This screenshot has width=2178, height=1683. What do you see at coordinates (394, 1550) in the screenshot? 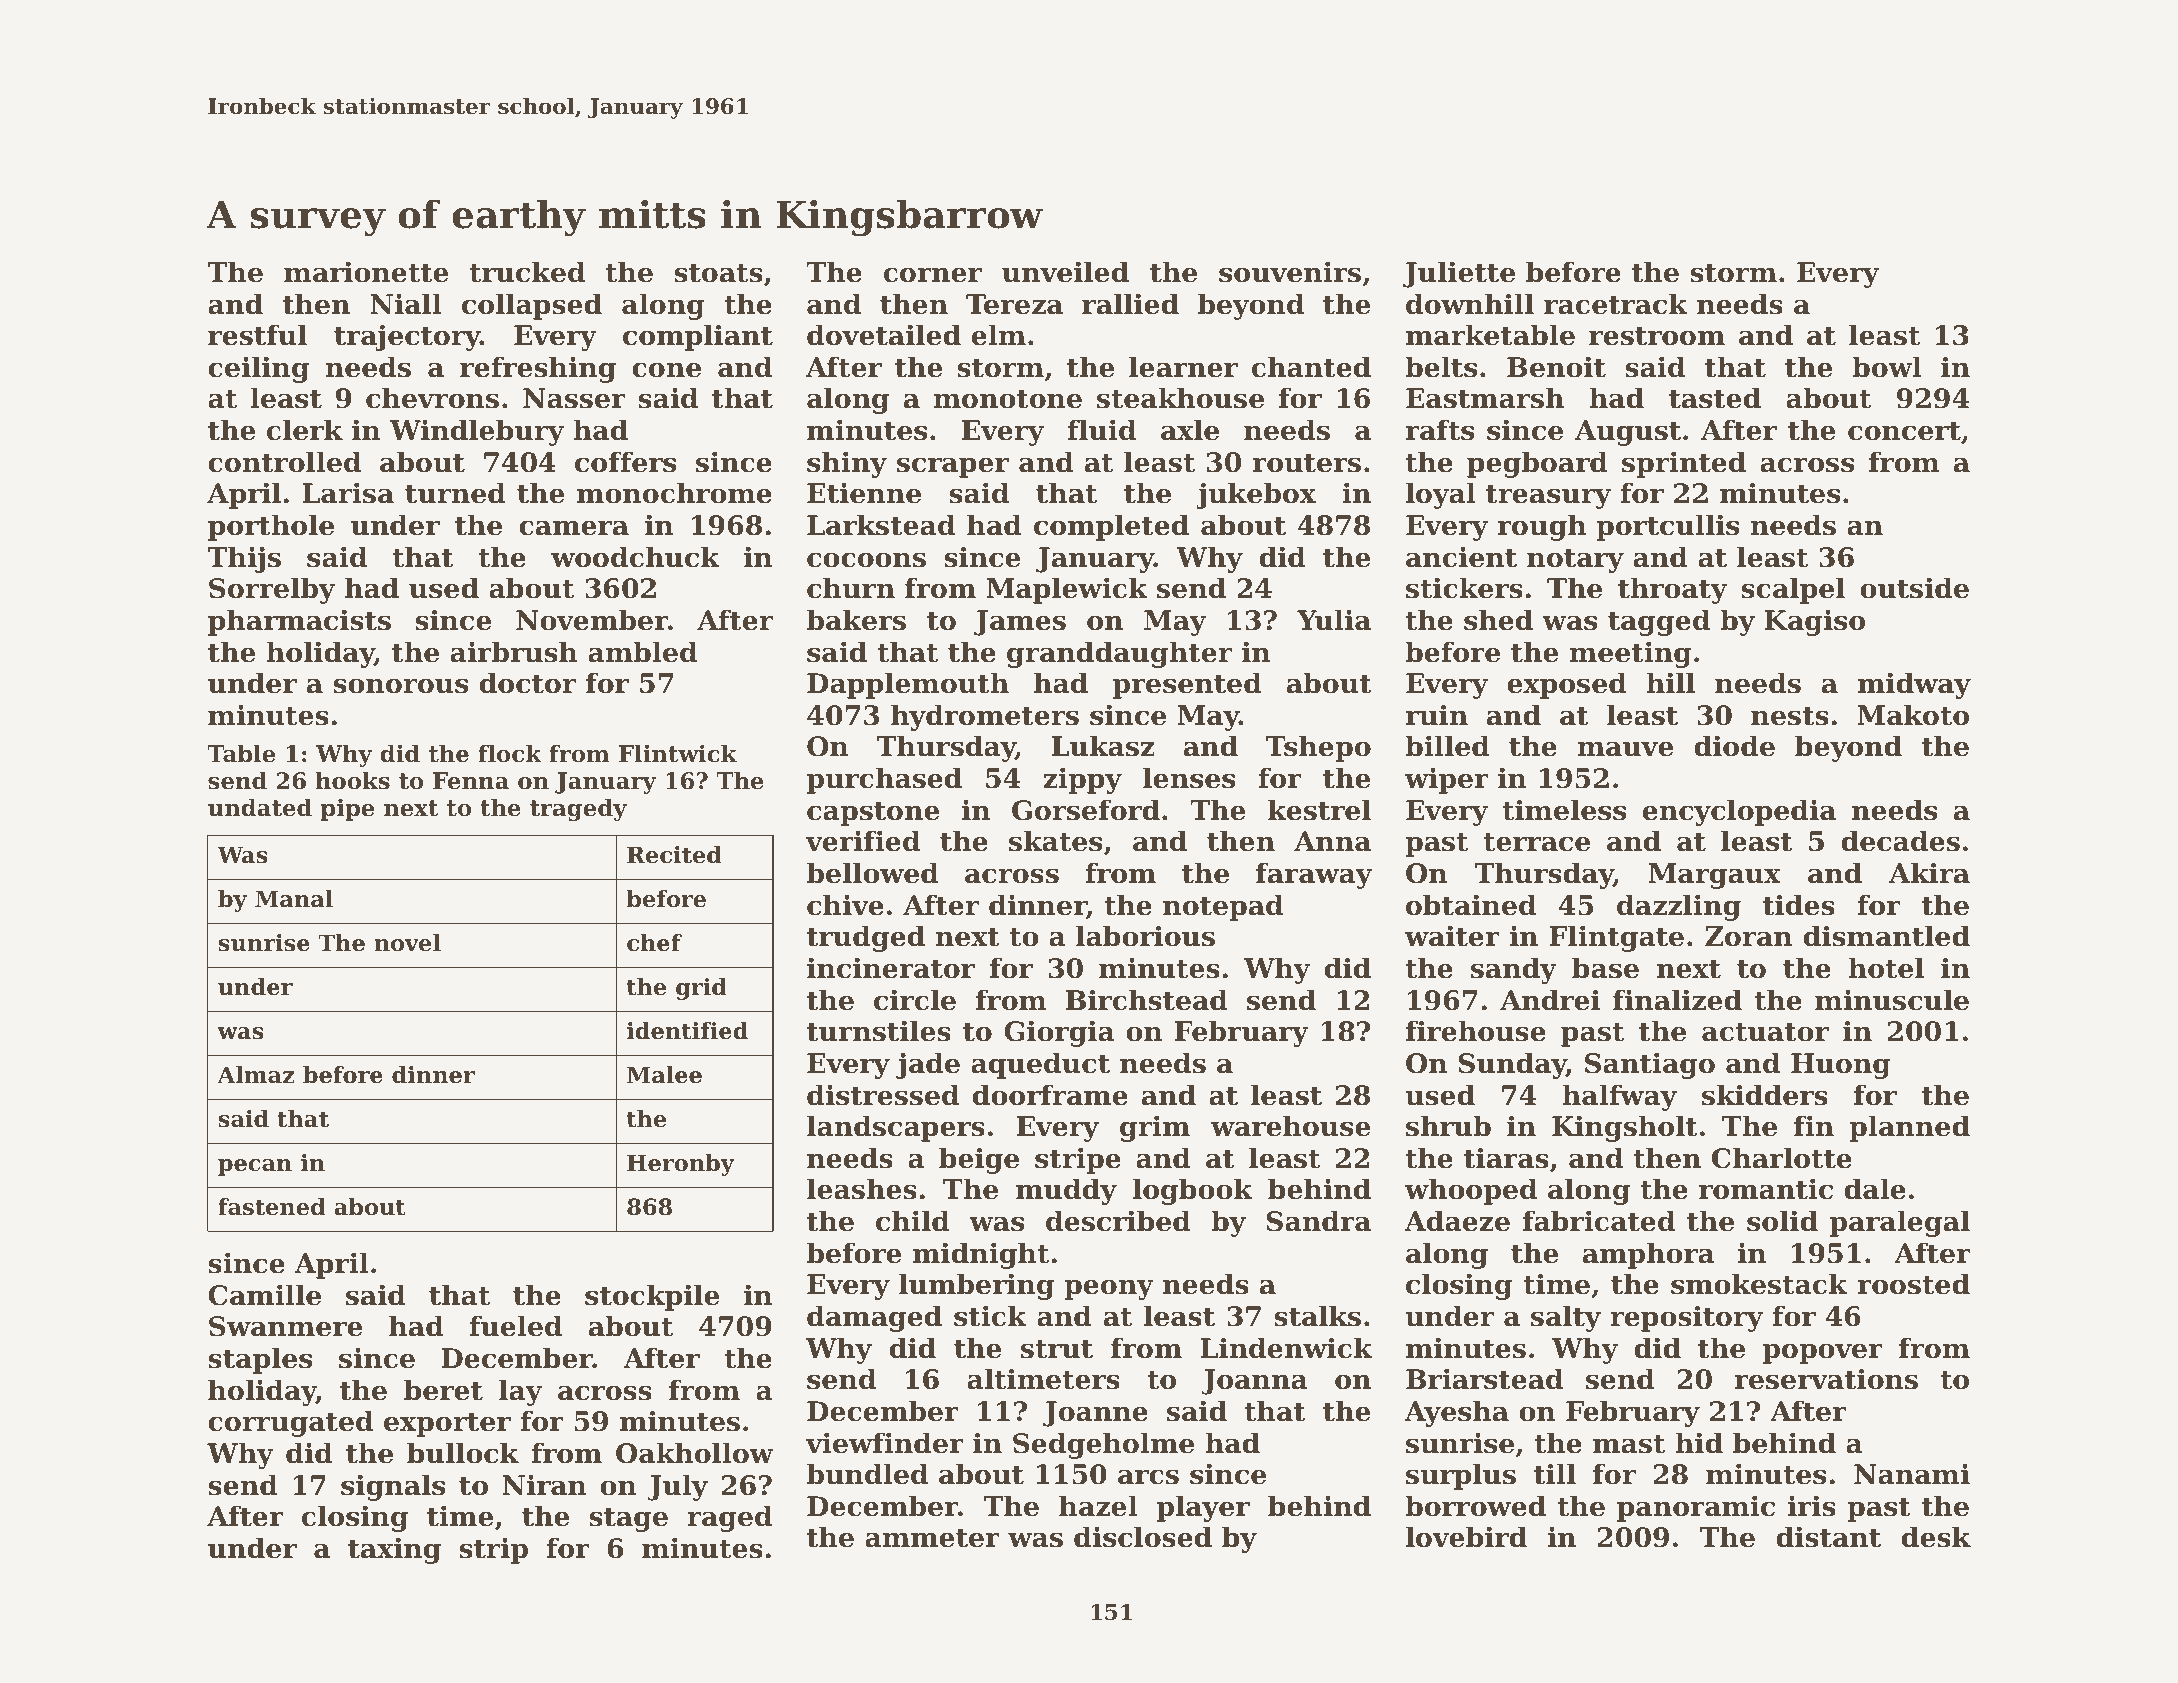
I see `taxing` at bounding box center [394, 1550].
